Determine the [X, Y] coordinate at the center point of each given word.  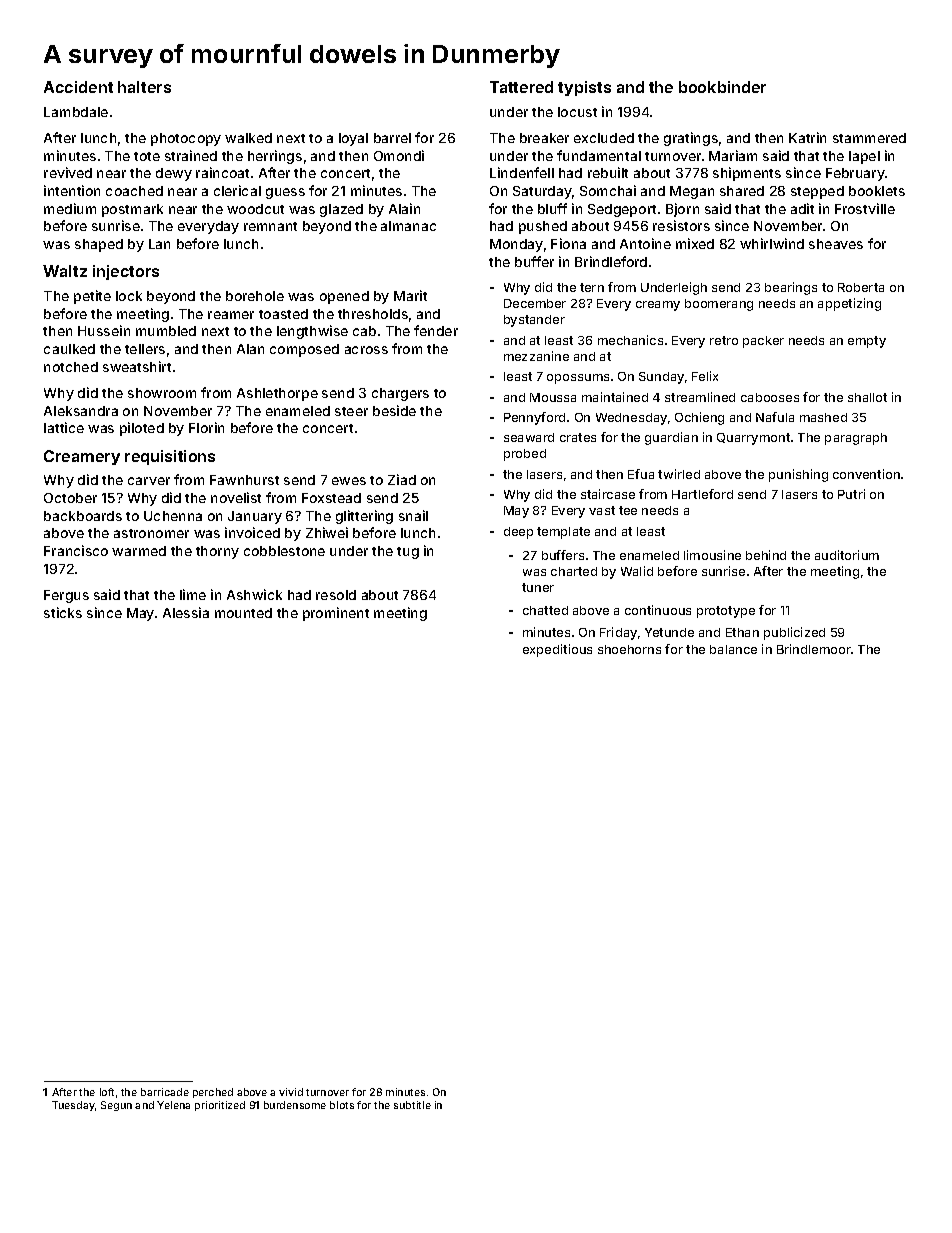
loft [107, 1092]
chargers [400, 394]
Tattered [521, 87]
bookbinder [722, 87]
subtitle [412, 1105]
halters [144, 87]
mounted [243, 613]
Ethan [742, 632]
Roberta [861, 287]
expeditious [557, 650]
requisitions [170, 457]
